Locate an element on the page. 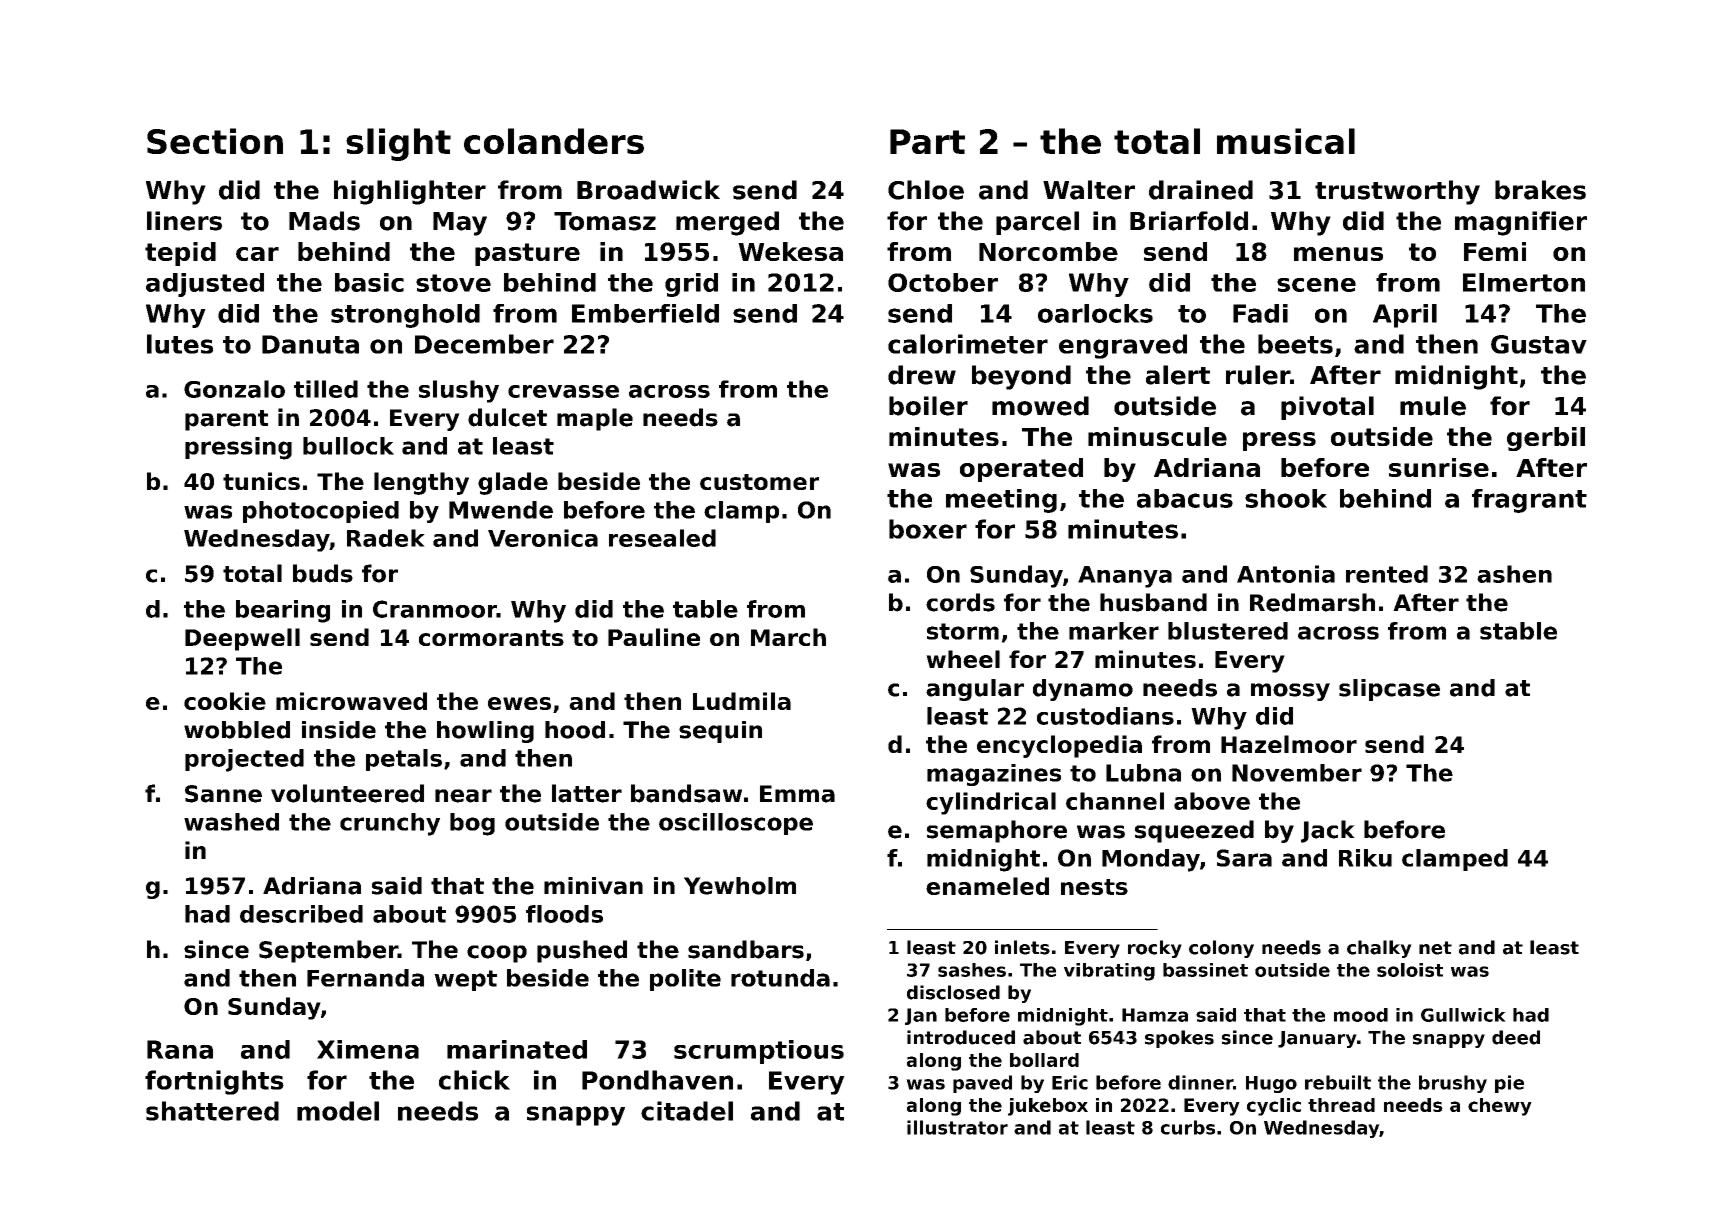 The width and height of the document is (1732, 1224). Part is located at coordinates (927, 141).
